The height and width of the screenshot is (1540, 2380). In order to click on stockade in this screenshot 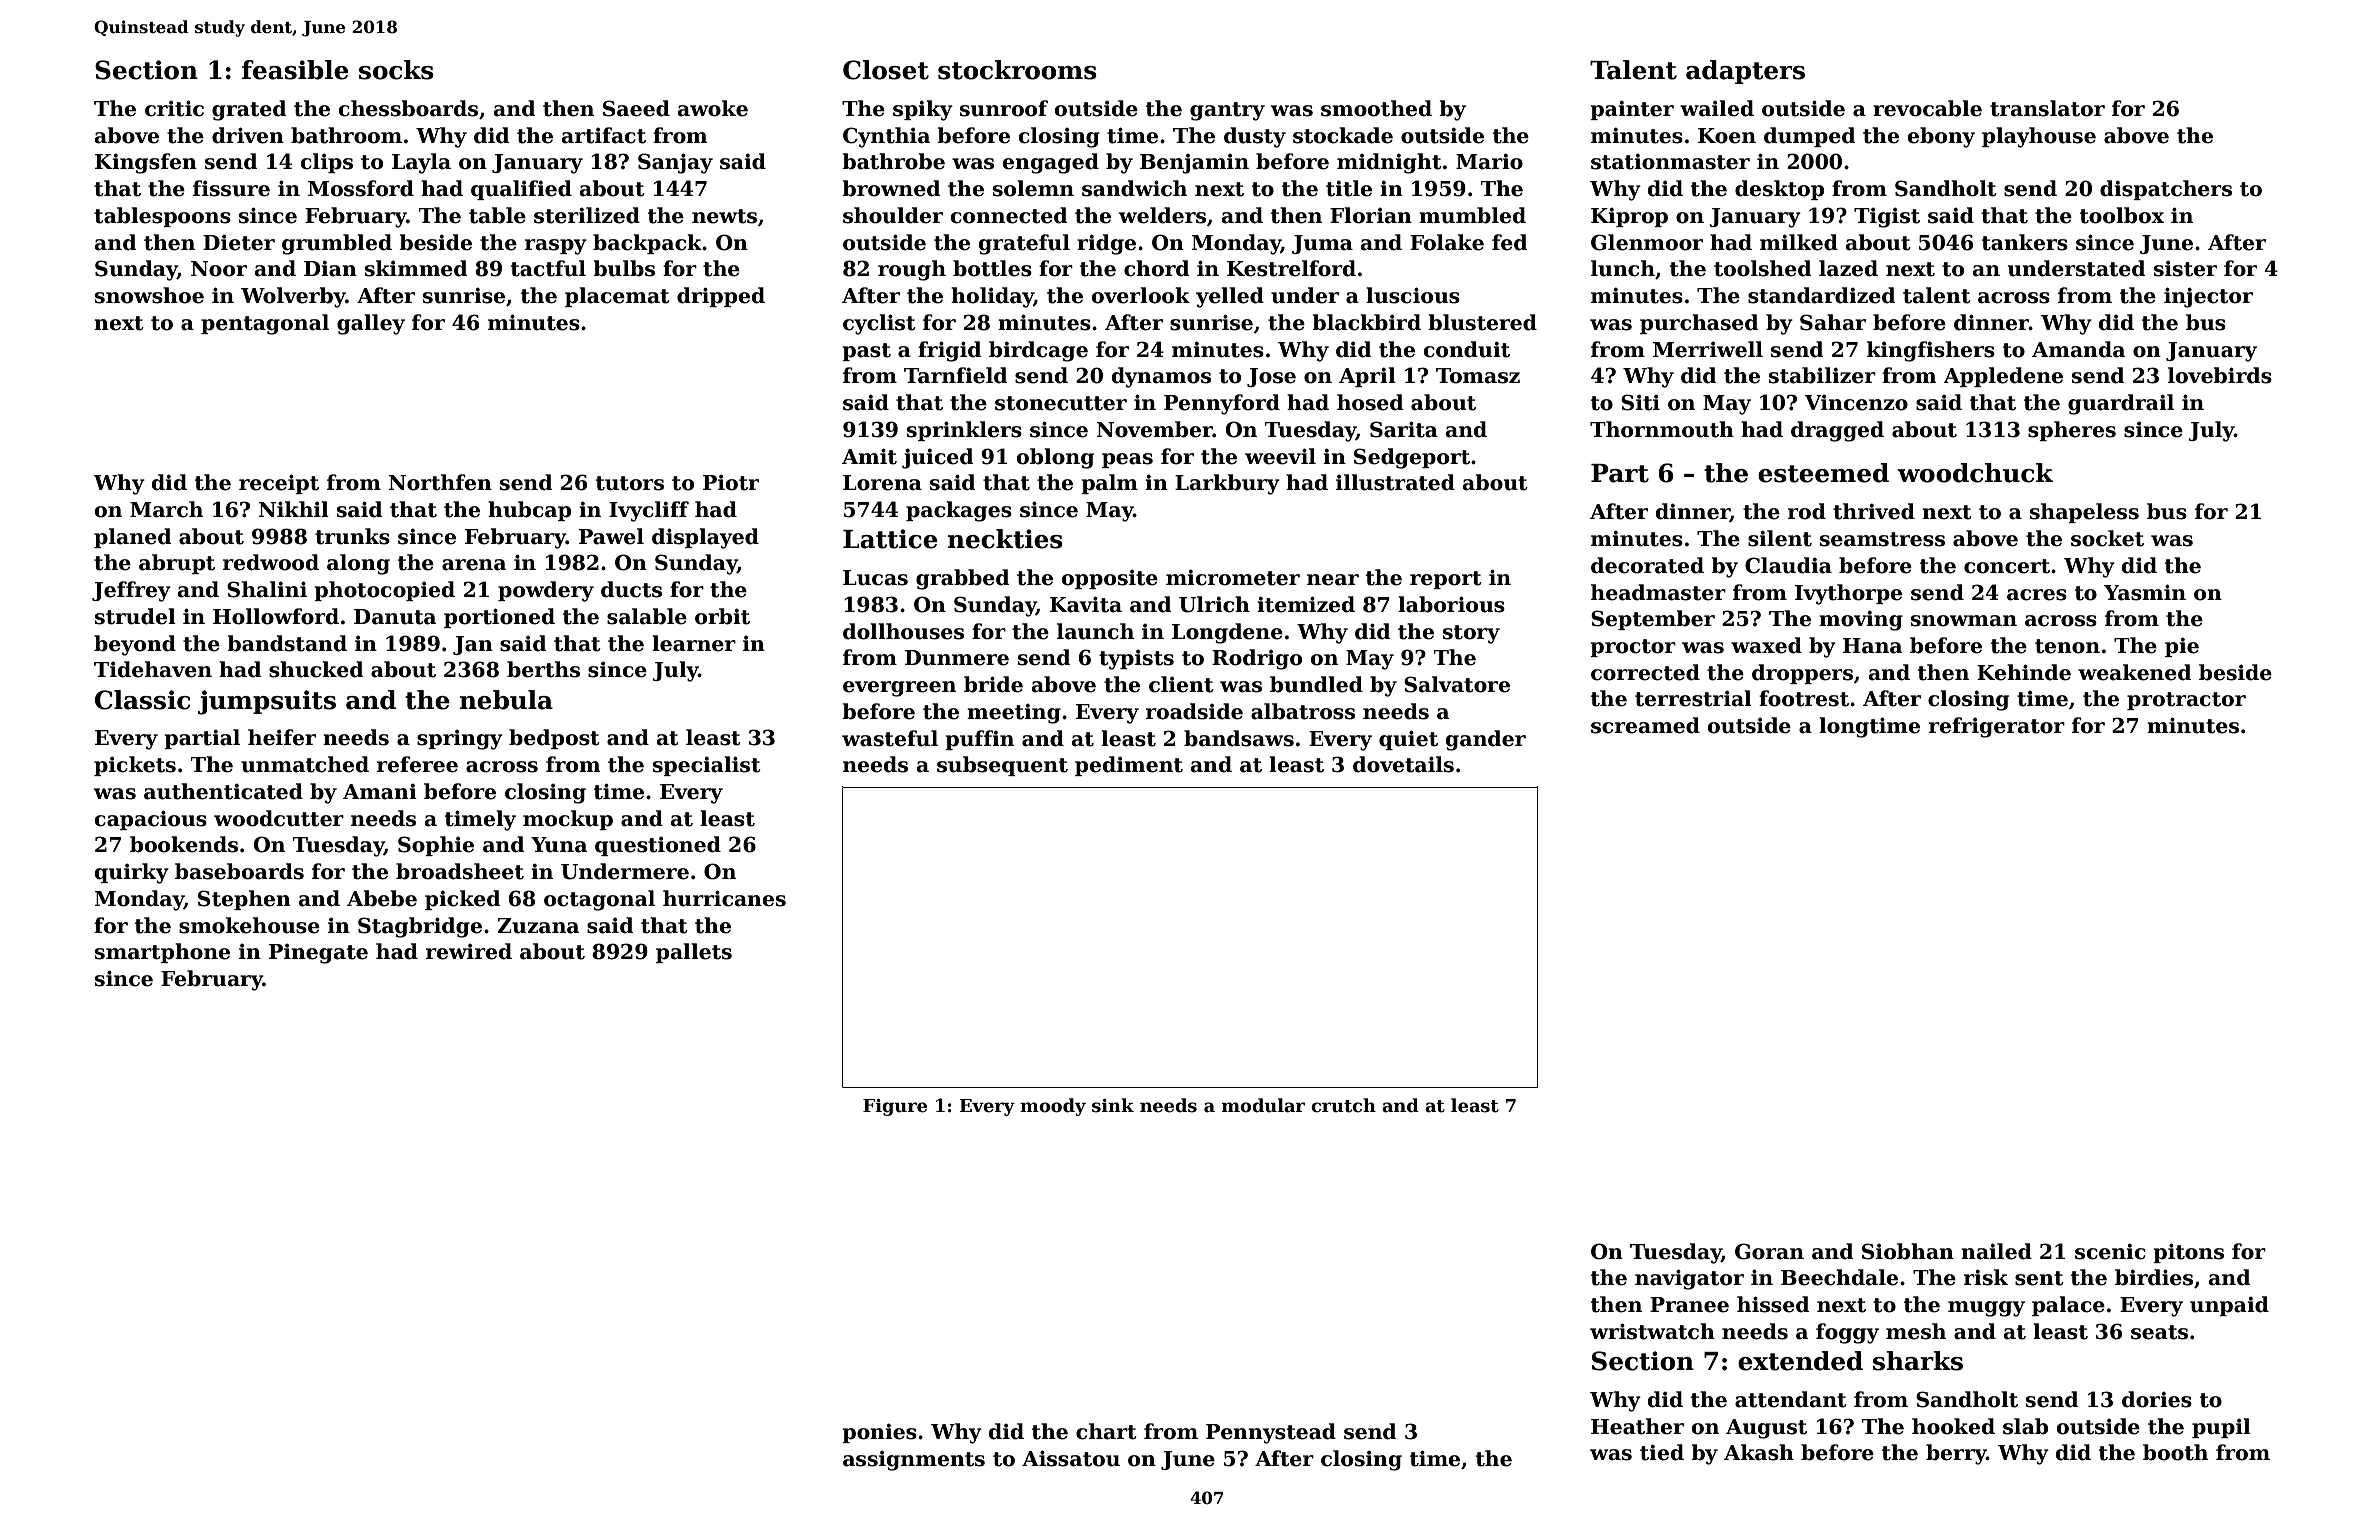, I will do `click(1343, 135)`.
